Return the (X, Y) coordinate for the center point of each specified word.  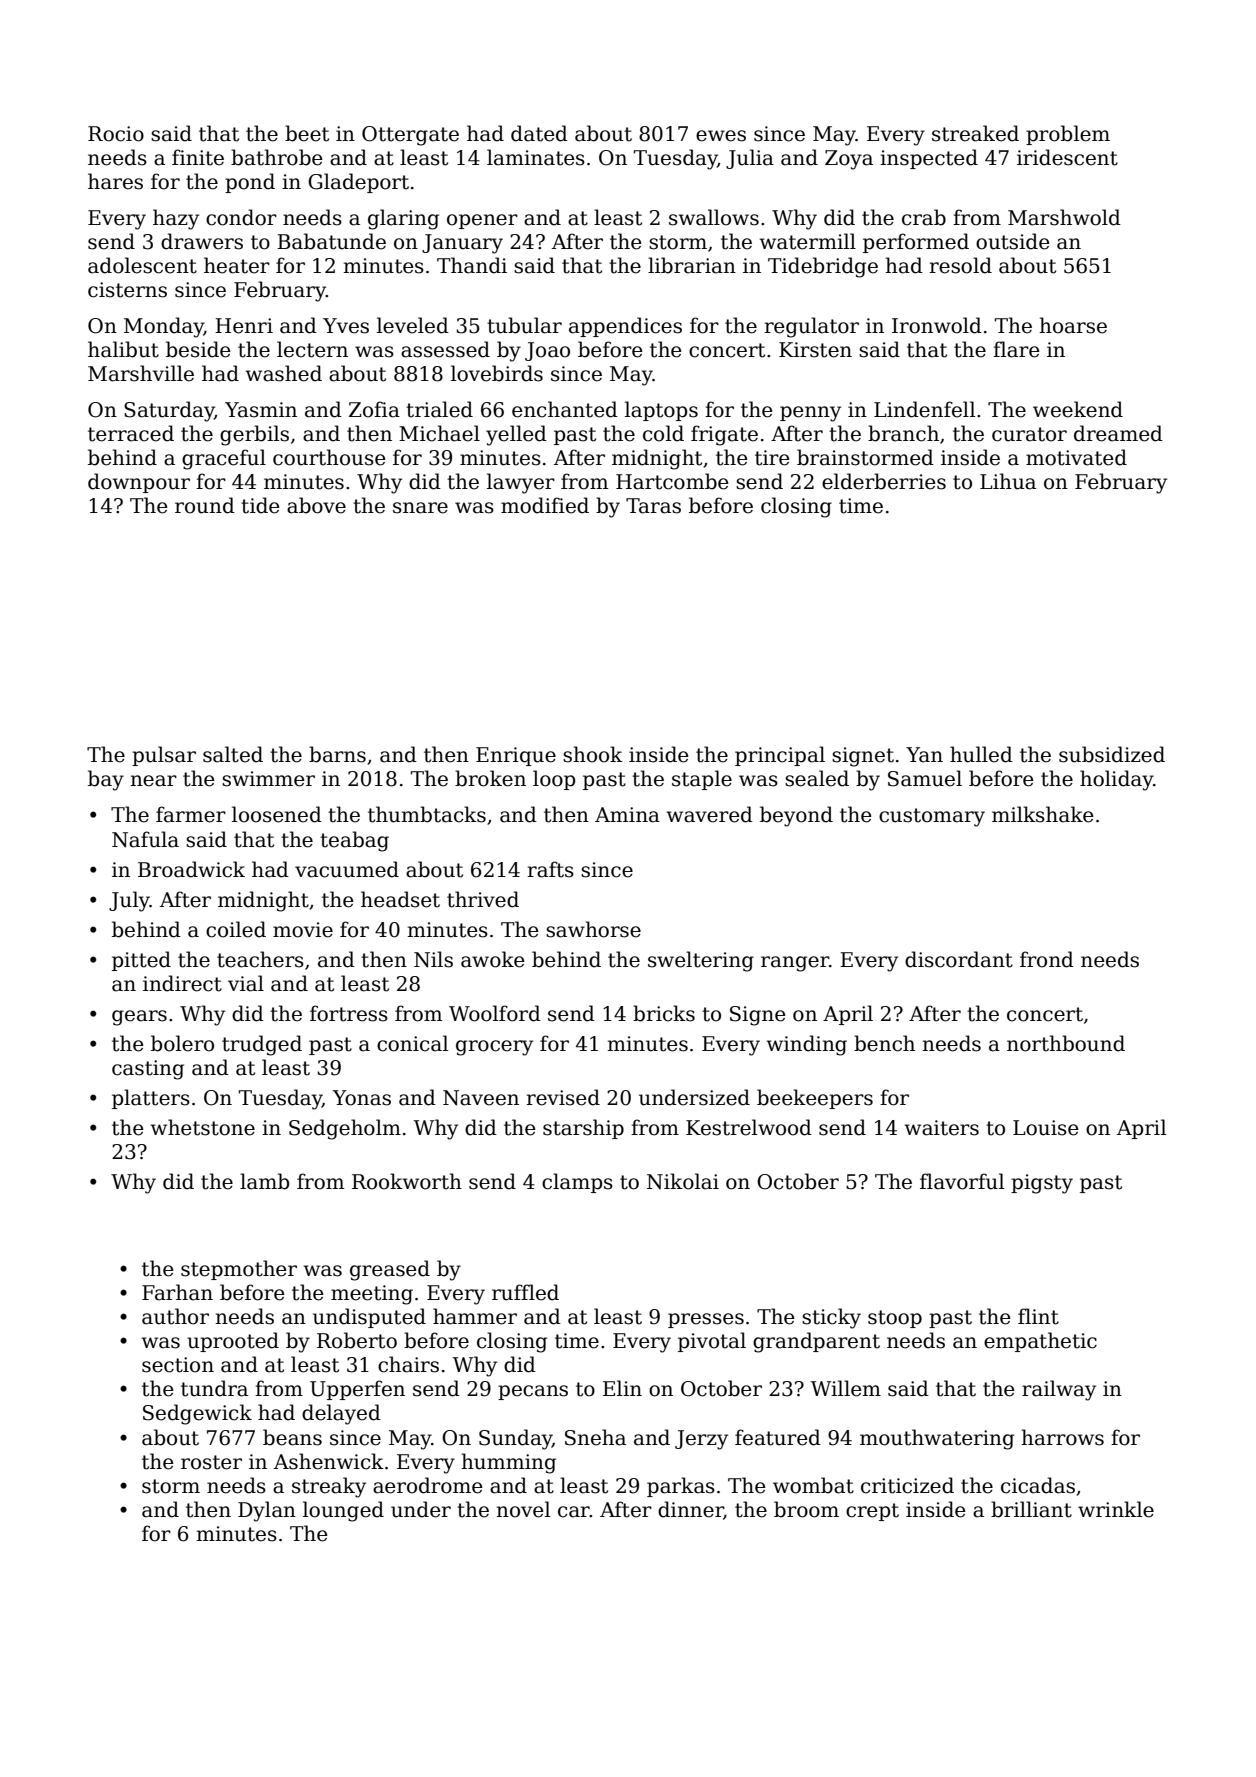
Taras (653, 506)
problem (1068, 135)
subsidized (1112, 754)
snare (420, 508)
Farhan (177, 1292)
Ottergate (410, 136)
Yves (346, 326)
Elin (622, 1388)
